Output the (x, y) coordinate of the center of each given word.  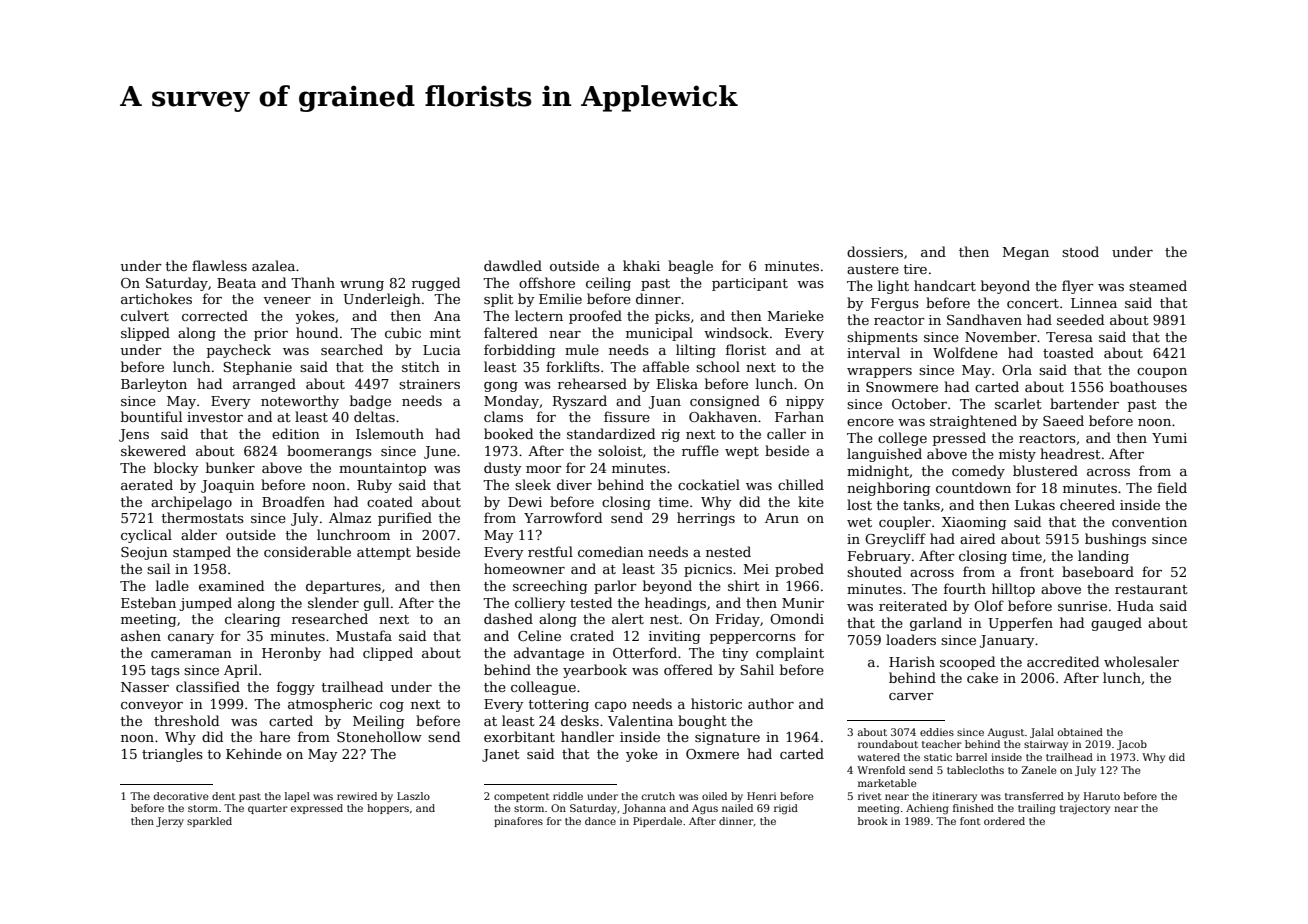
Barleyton (154, 385)
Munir (803, 603)
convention (1149, 522)
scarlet (1018, 403)
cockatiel (709, 484)
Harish (912, 661)
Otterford (645, 652)
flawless (219, 265)
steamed (1158, 285)
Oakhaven (723, 416)
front (1037, 571)
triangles (172, 755)
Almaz (350, 517)
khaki (641, 265)
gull (376, 604)
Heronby (291, 654)
